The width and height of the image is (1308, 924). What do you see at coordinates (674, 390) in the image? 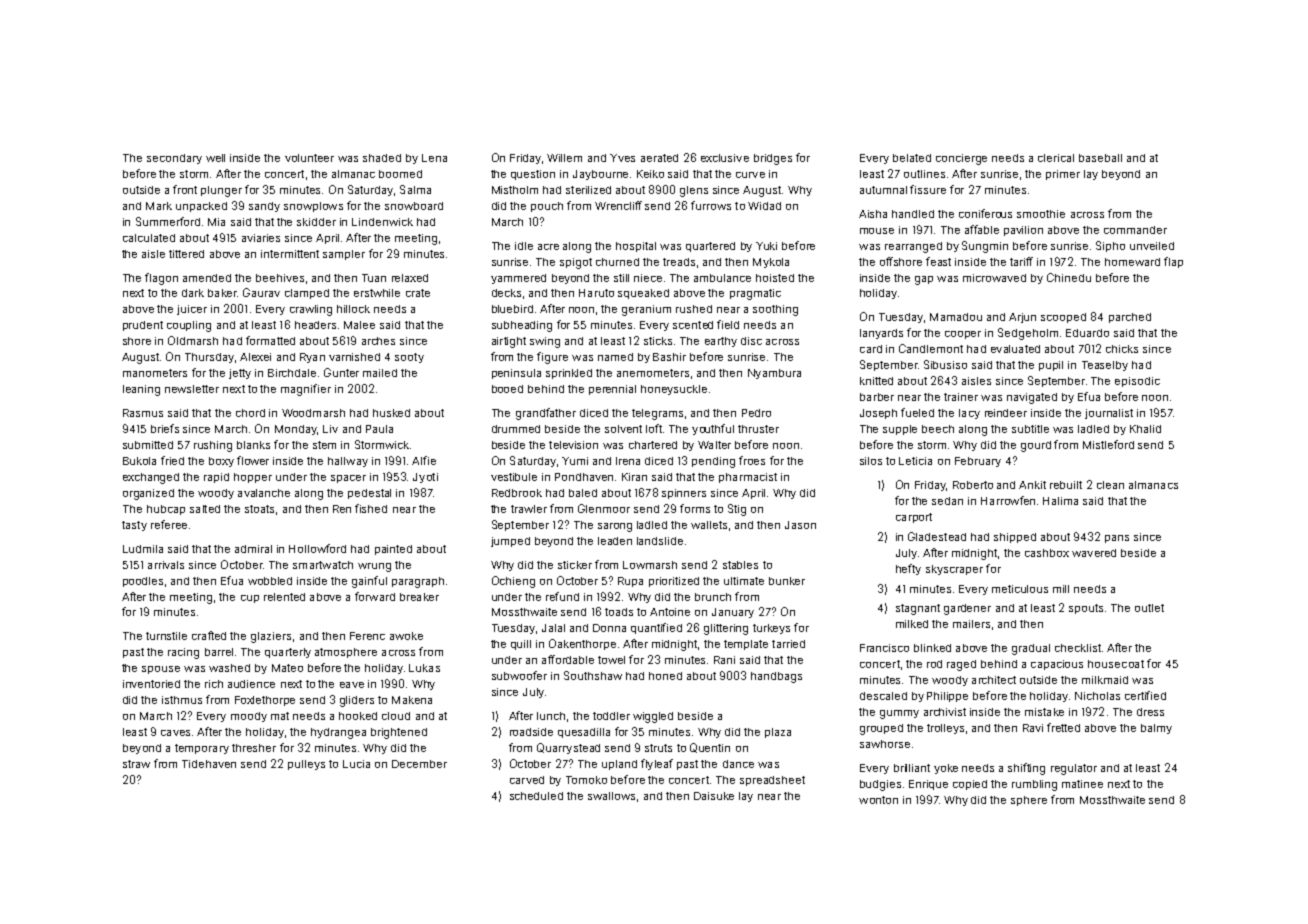
I see `honeysuckle` at bounding box center [674, 390].
